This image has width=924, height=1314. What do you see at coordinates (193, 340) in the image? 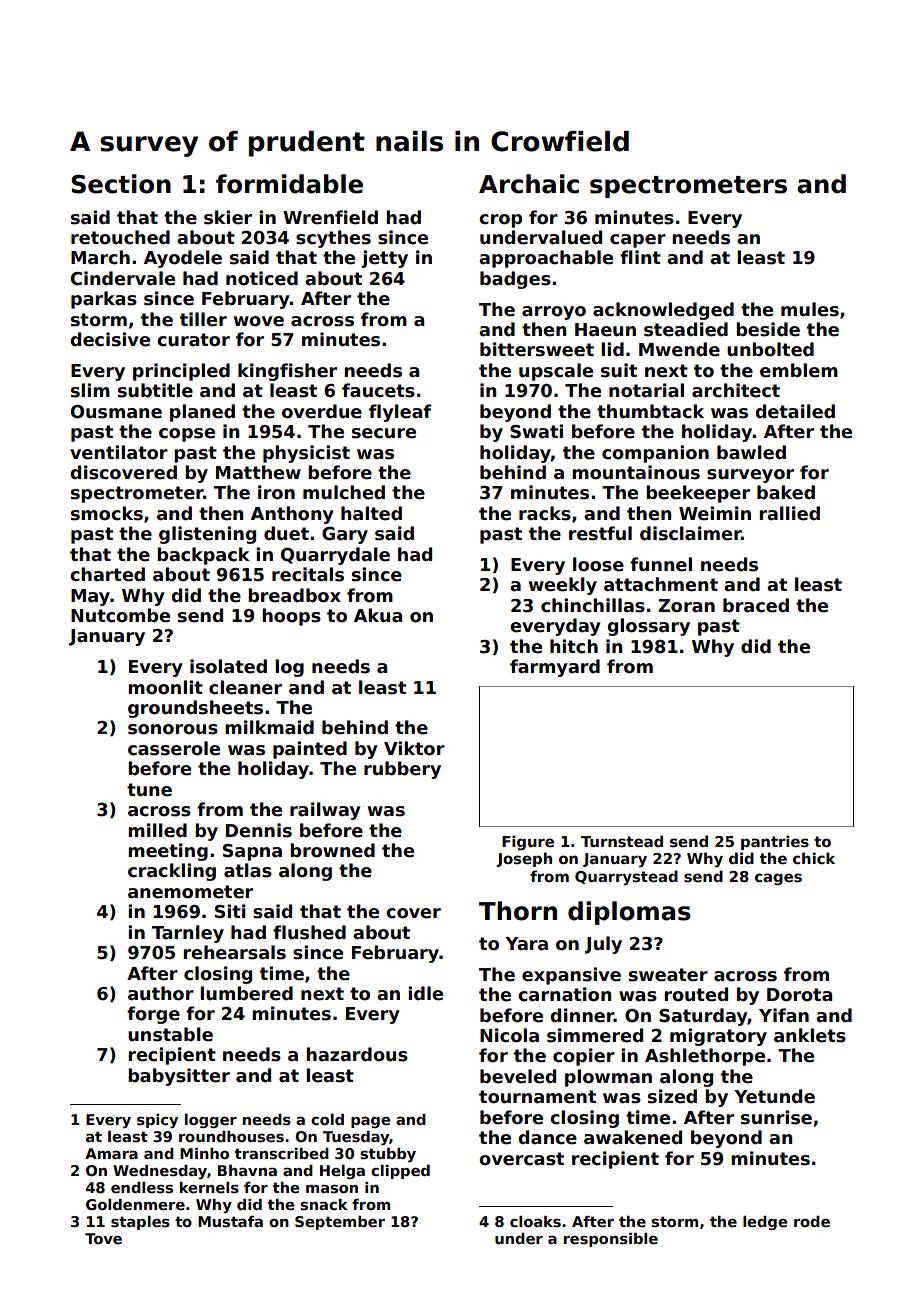
I see `curator` at bounding box center [193, 340].
